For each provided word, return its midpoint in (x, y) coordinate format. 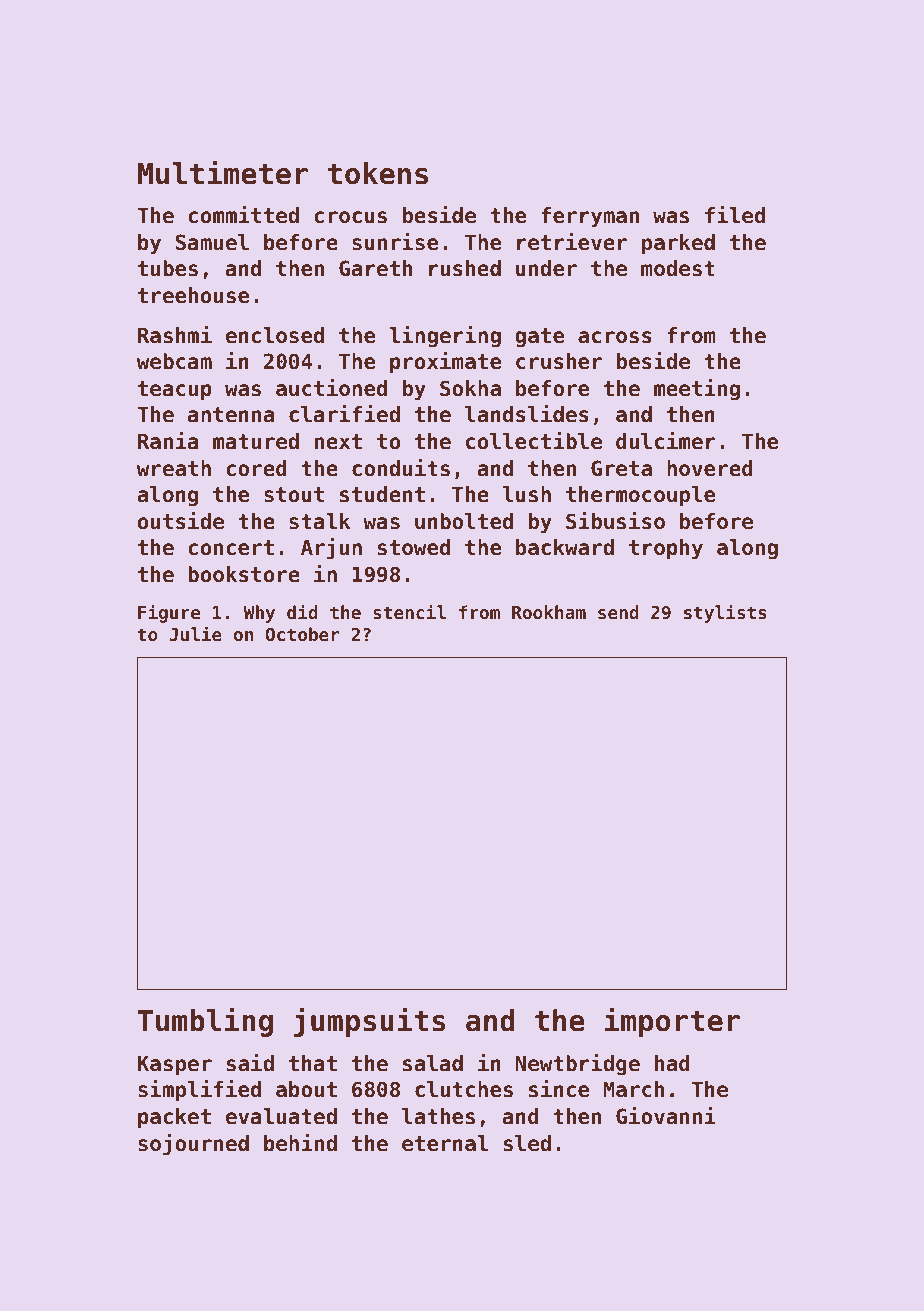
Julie (195, 633)
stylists (725, 613)
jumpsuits (369, 1022)
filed (735, 215)
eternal (445, 1143)
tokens (378, 173)
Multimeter (223, 172)
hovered (710, 468)
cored (256, 468)
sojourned (193, 1145)
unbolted (464, 521)
